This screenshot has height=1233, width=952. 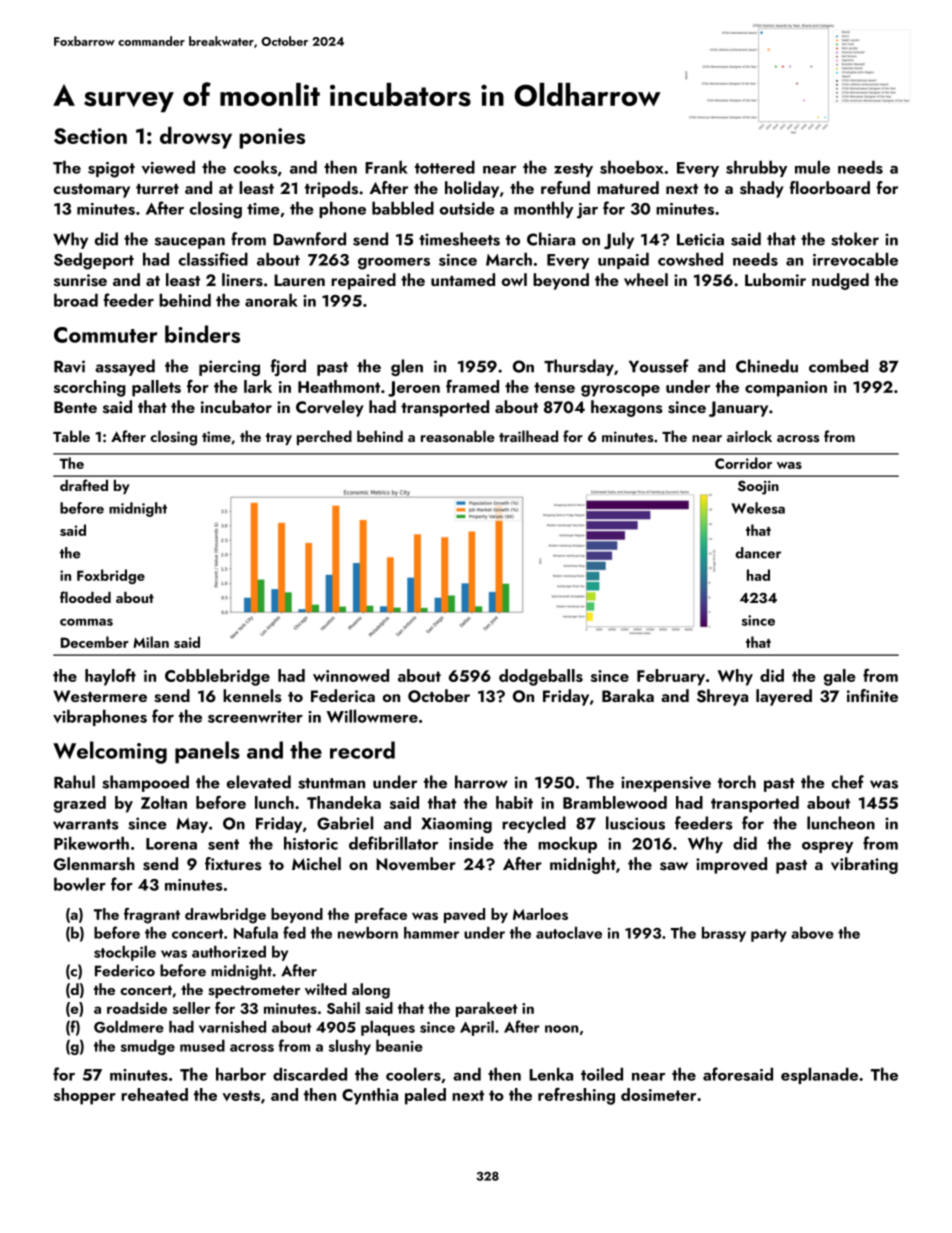 I want to click on mule, so click(x=812, y=167).
